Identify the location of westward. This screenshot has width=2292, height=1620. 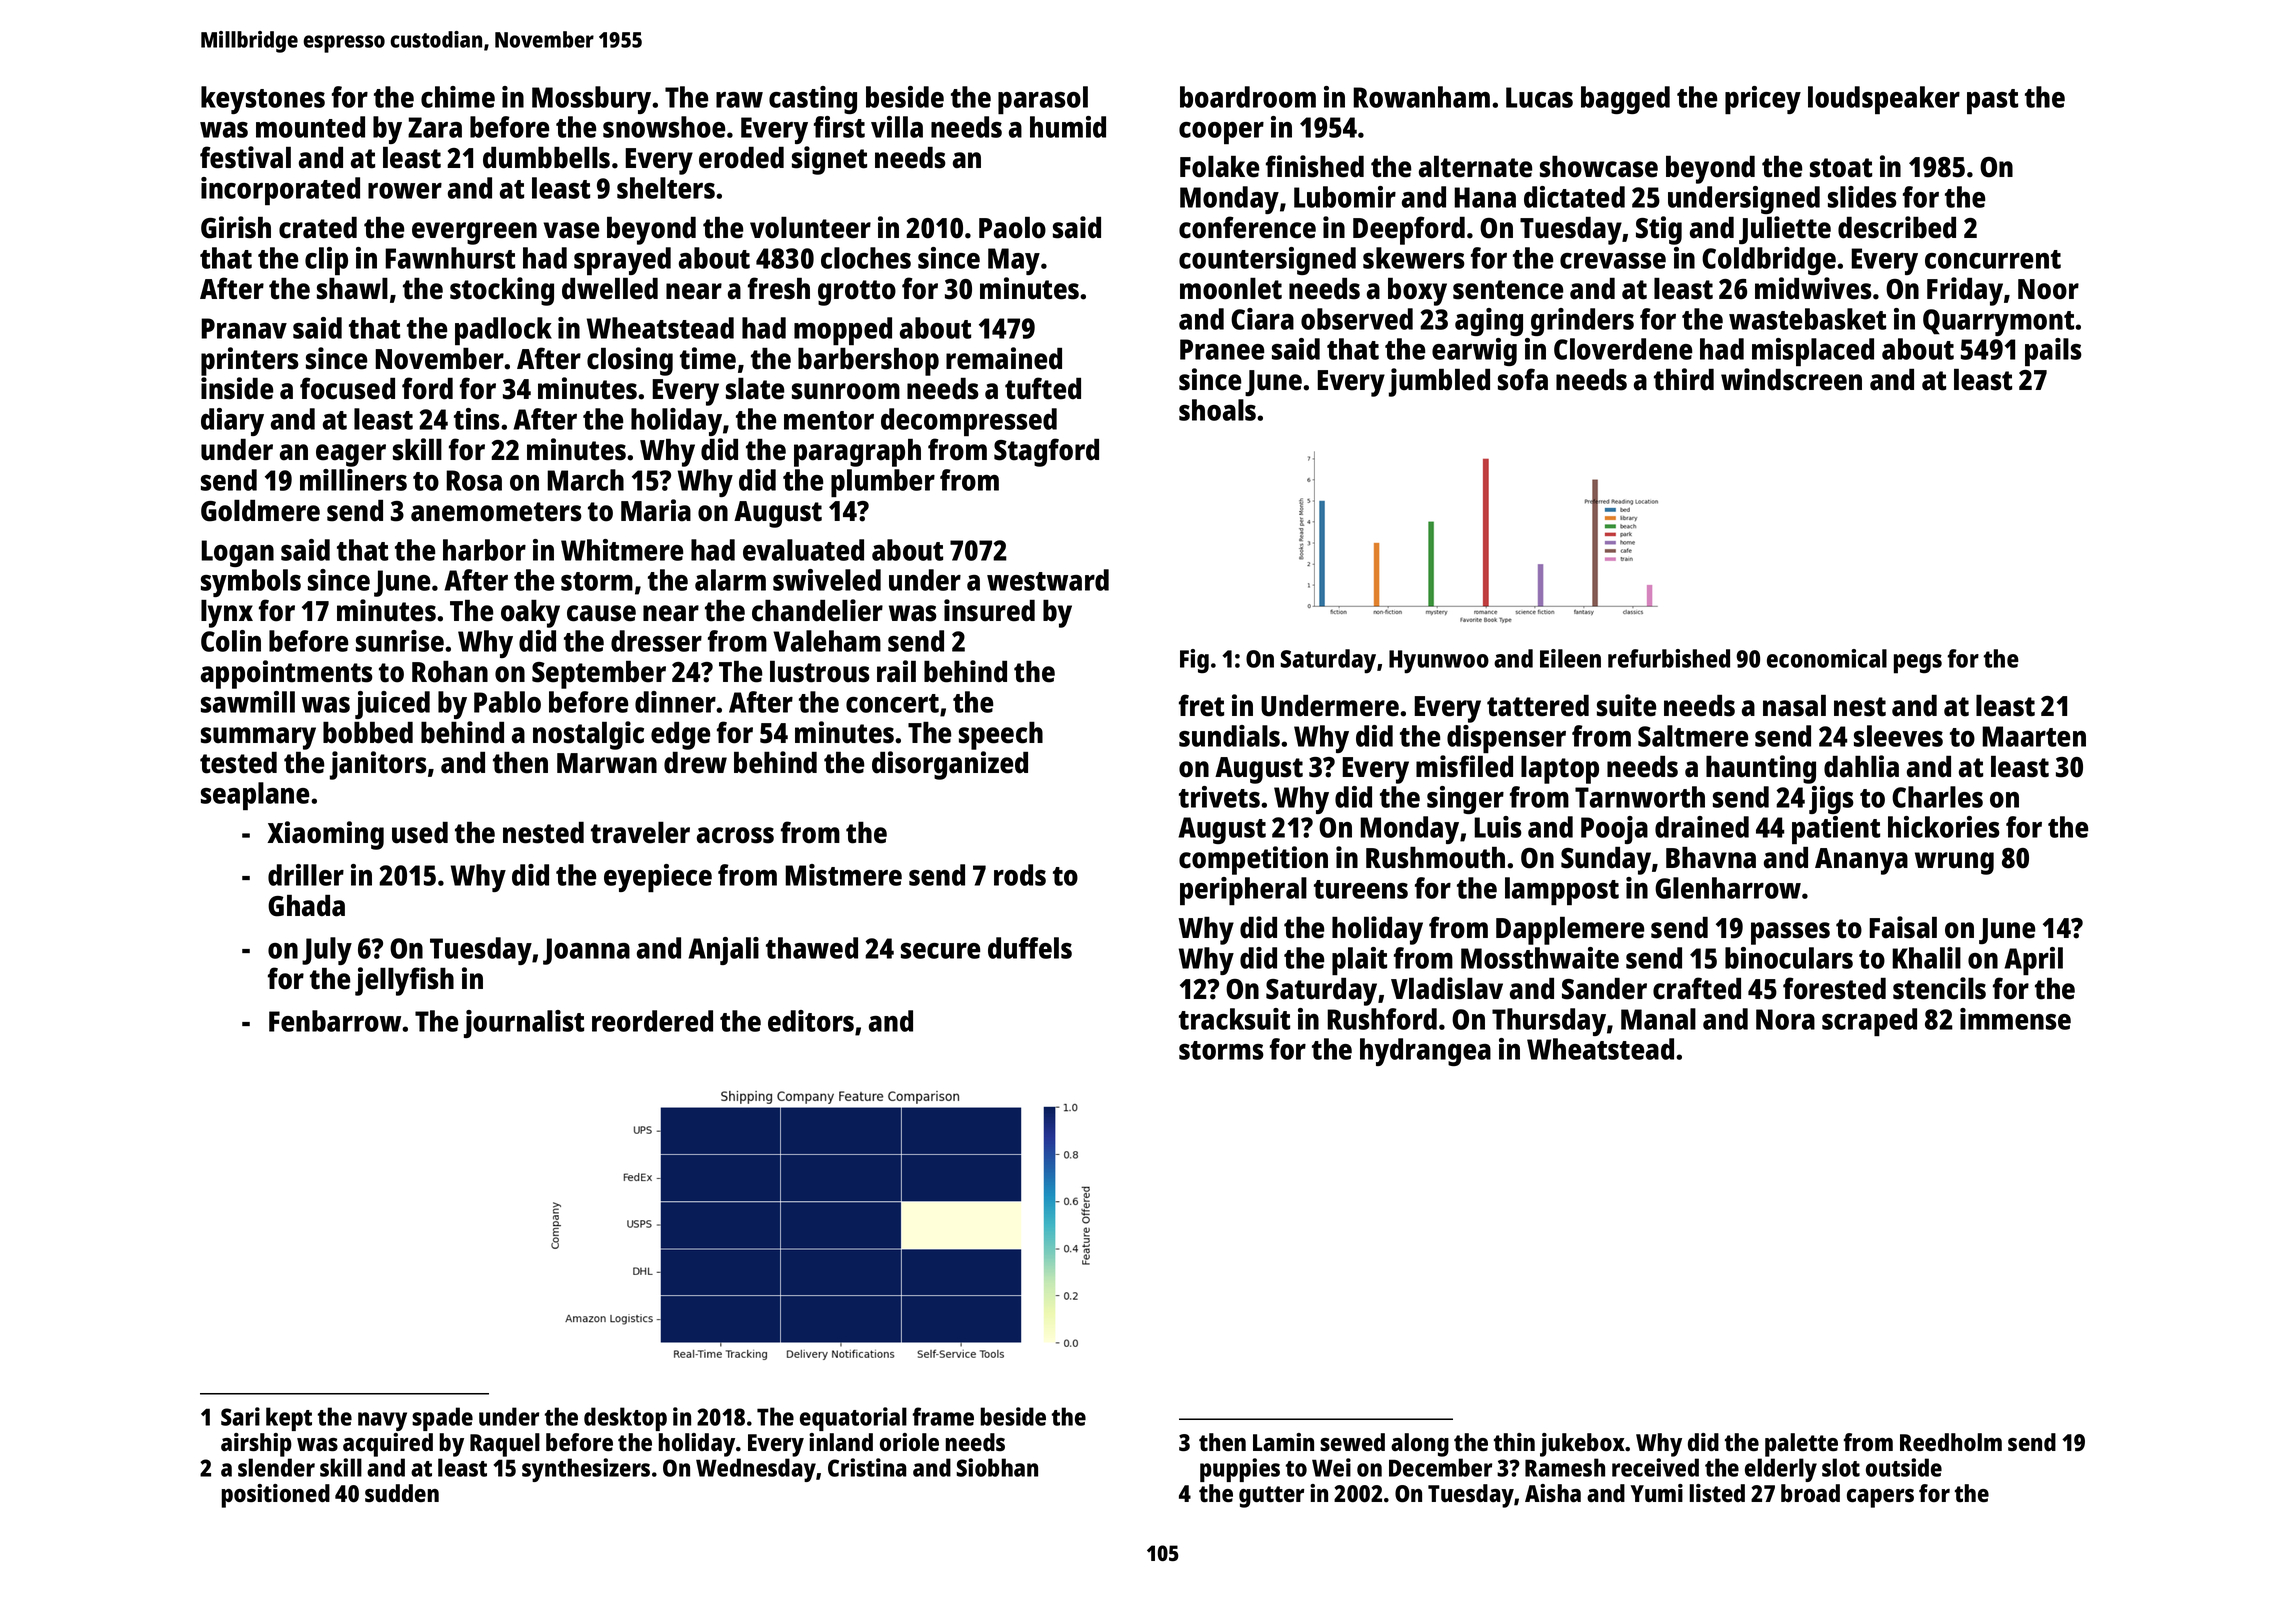
(1048, 580).
